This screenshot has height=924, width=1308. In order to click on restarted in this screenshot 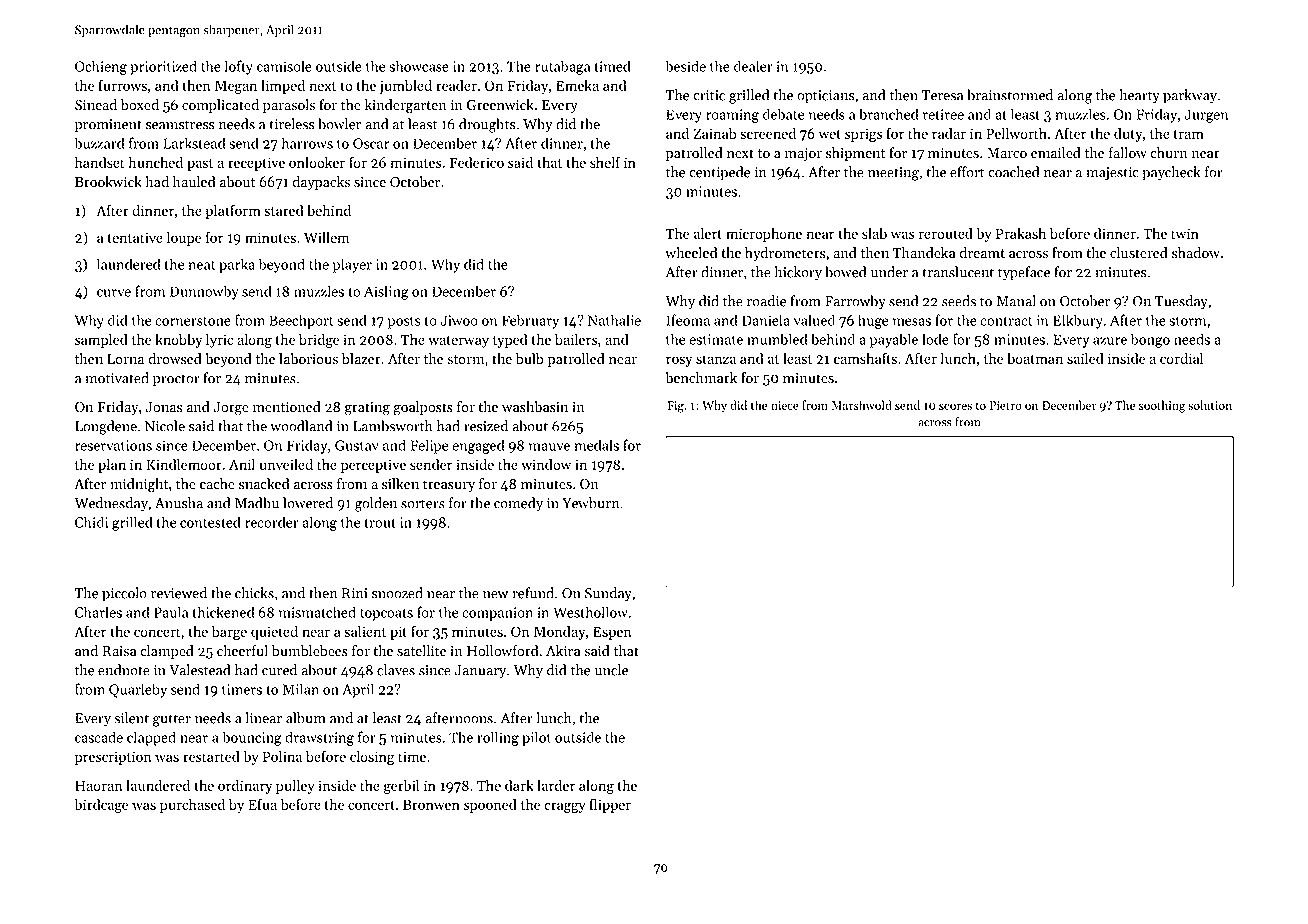, I will do `click(211, 756)`.
